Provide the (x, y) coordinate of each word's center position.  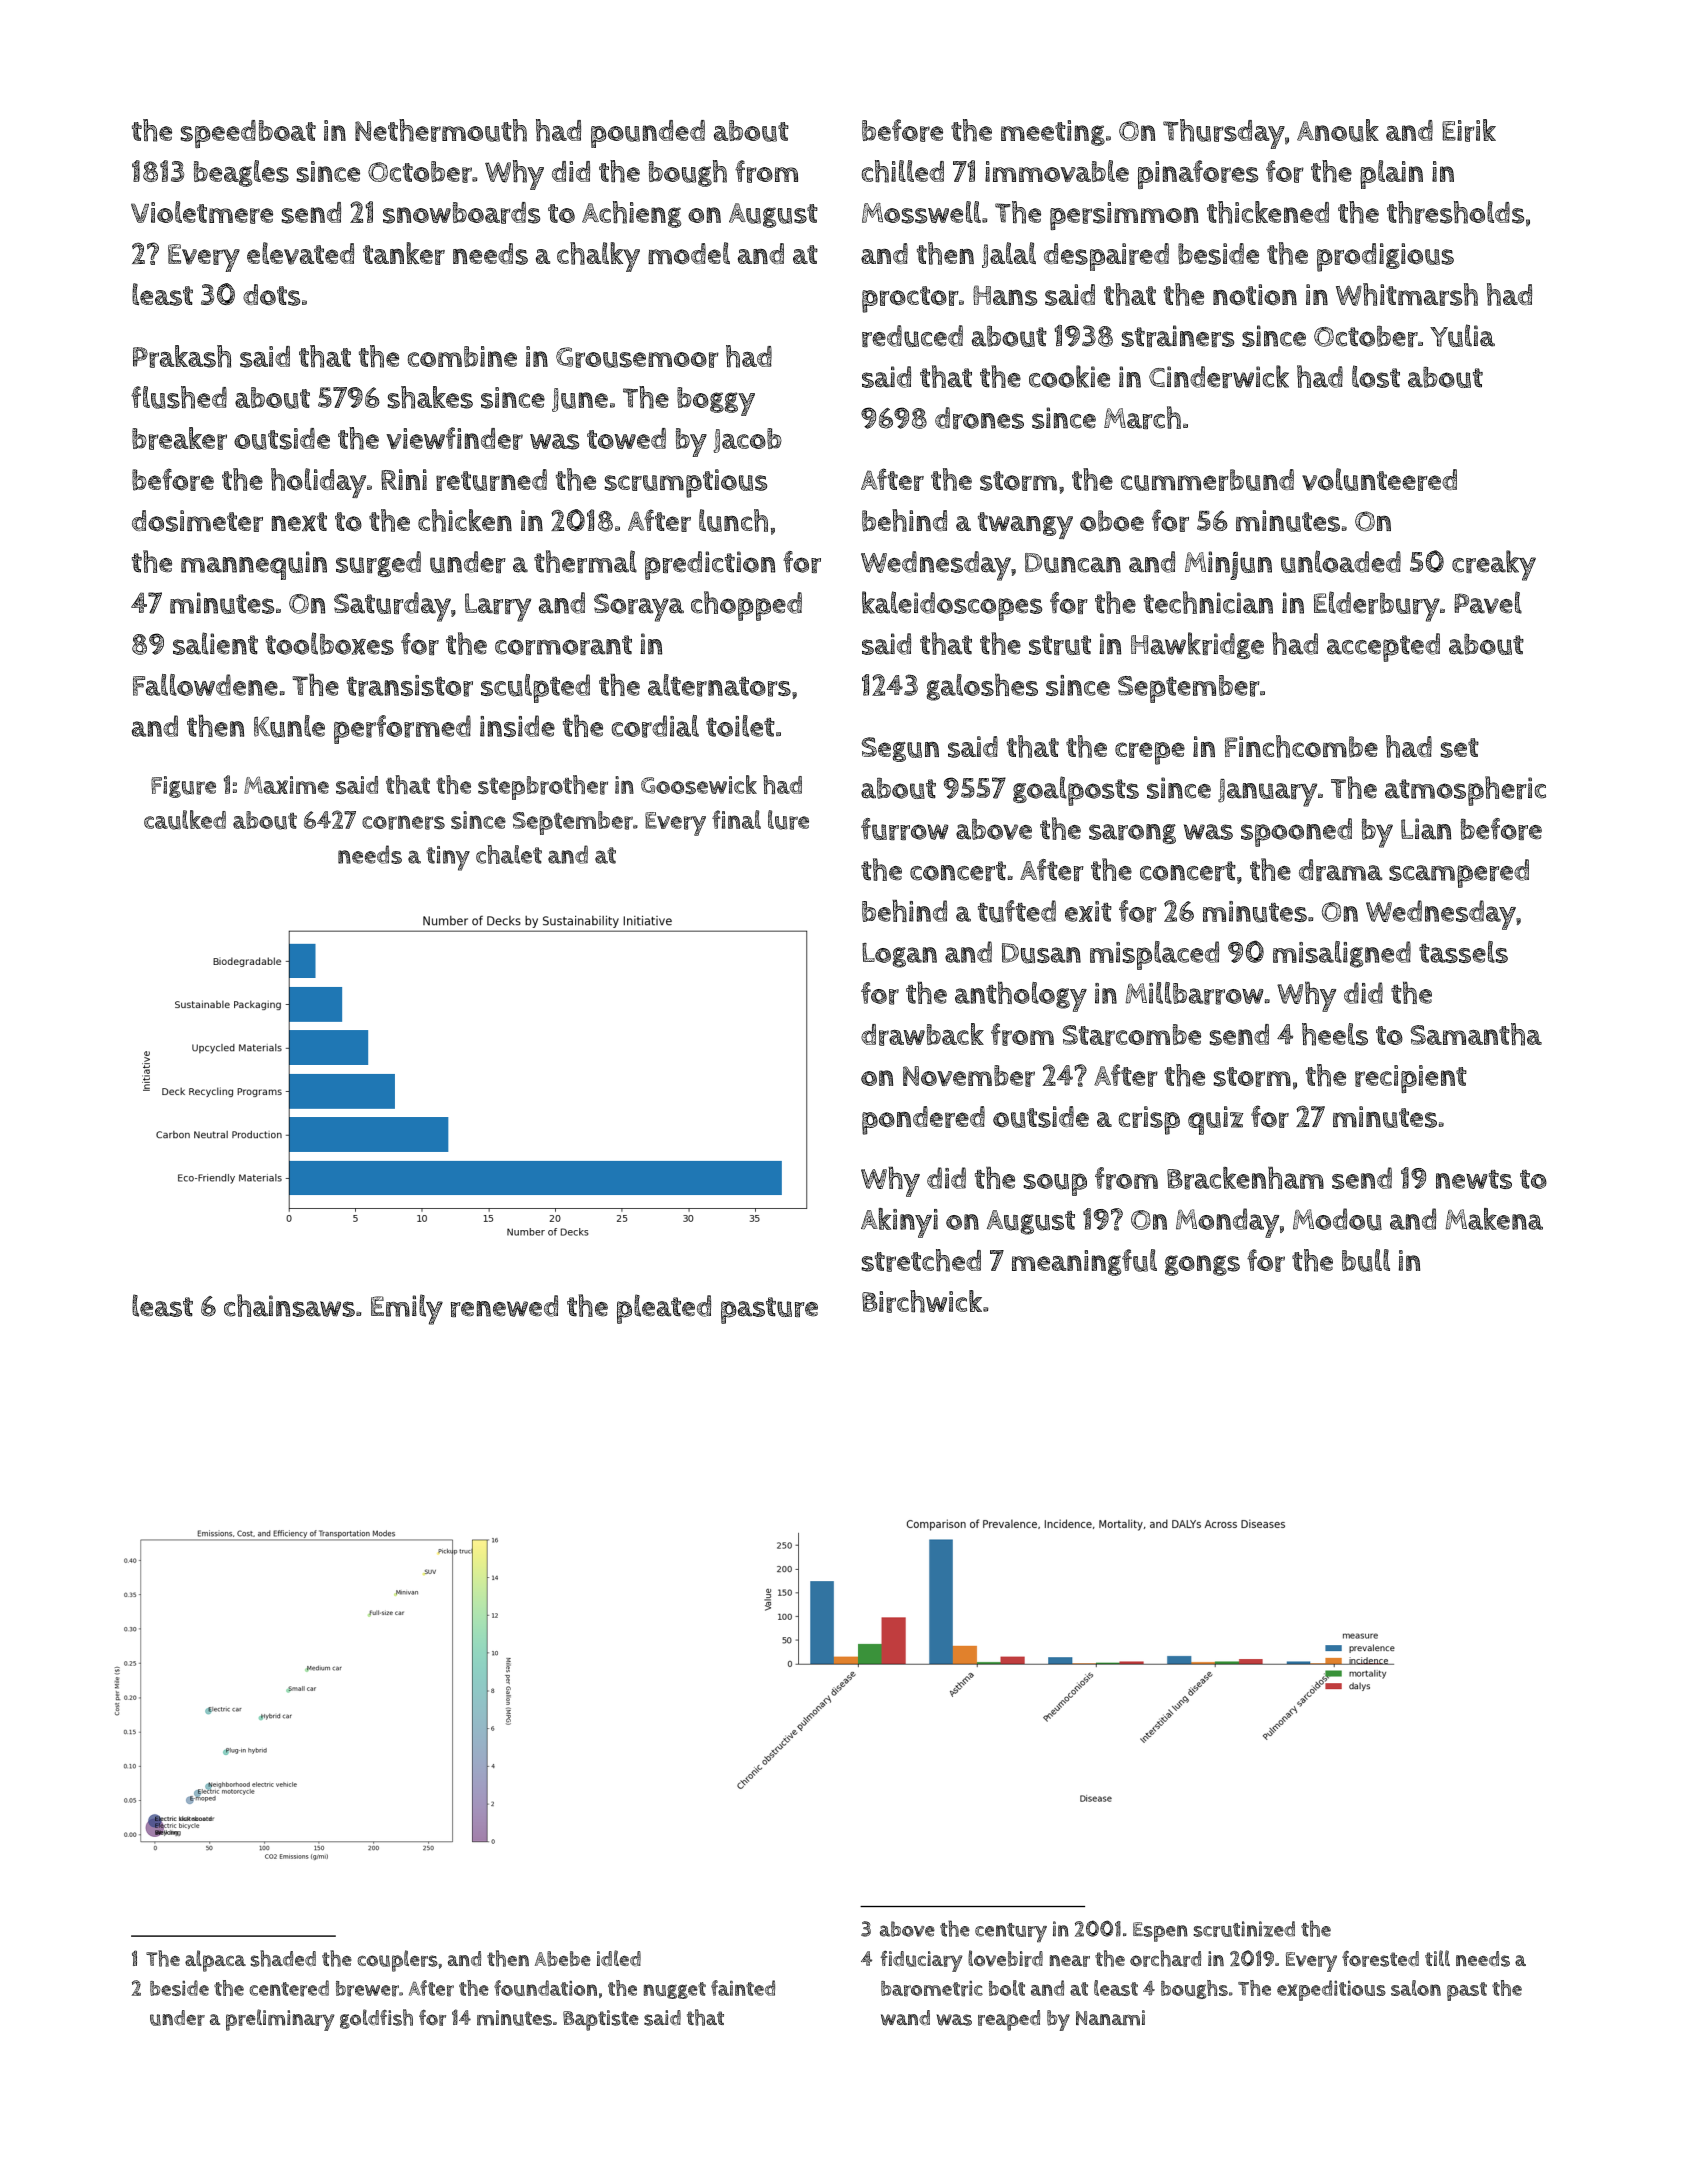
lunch (733, 520)
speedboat (248, 134)
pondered (923, 1120)
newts (1474, 1179)
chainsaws (289, 1305)
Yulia (1462, 335)
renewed (504, 1306)
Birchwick (922, 1301)
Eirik (1469, 130)
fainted (743, 1988)
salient (215, 643)
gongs (1202, 1265)
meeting (1053, 133)
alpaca (215, 1961)
